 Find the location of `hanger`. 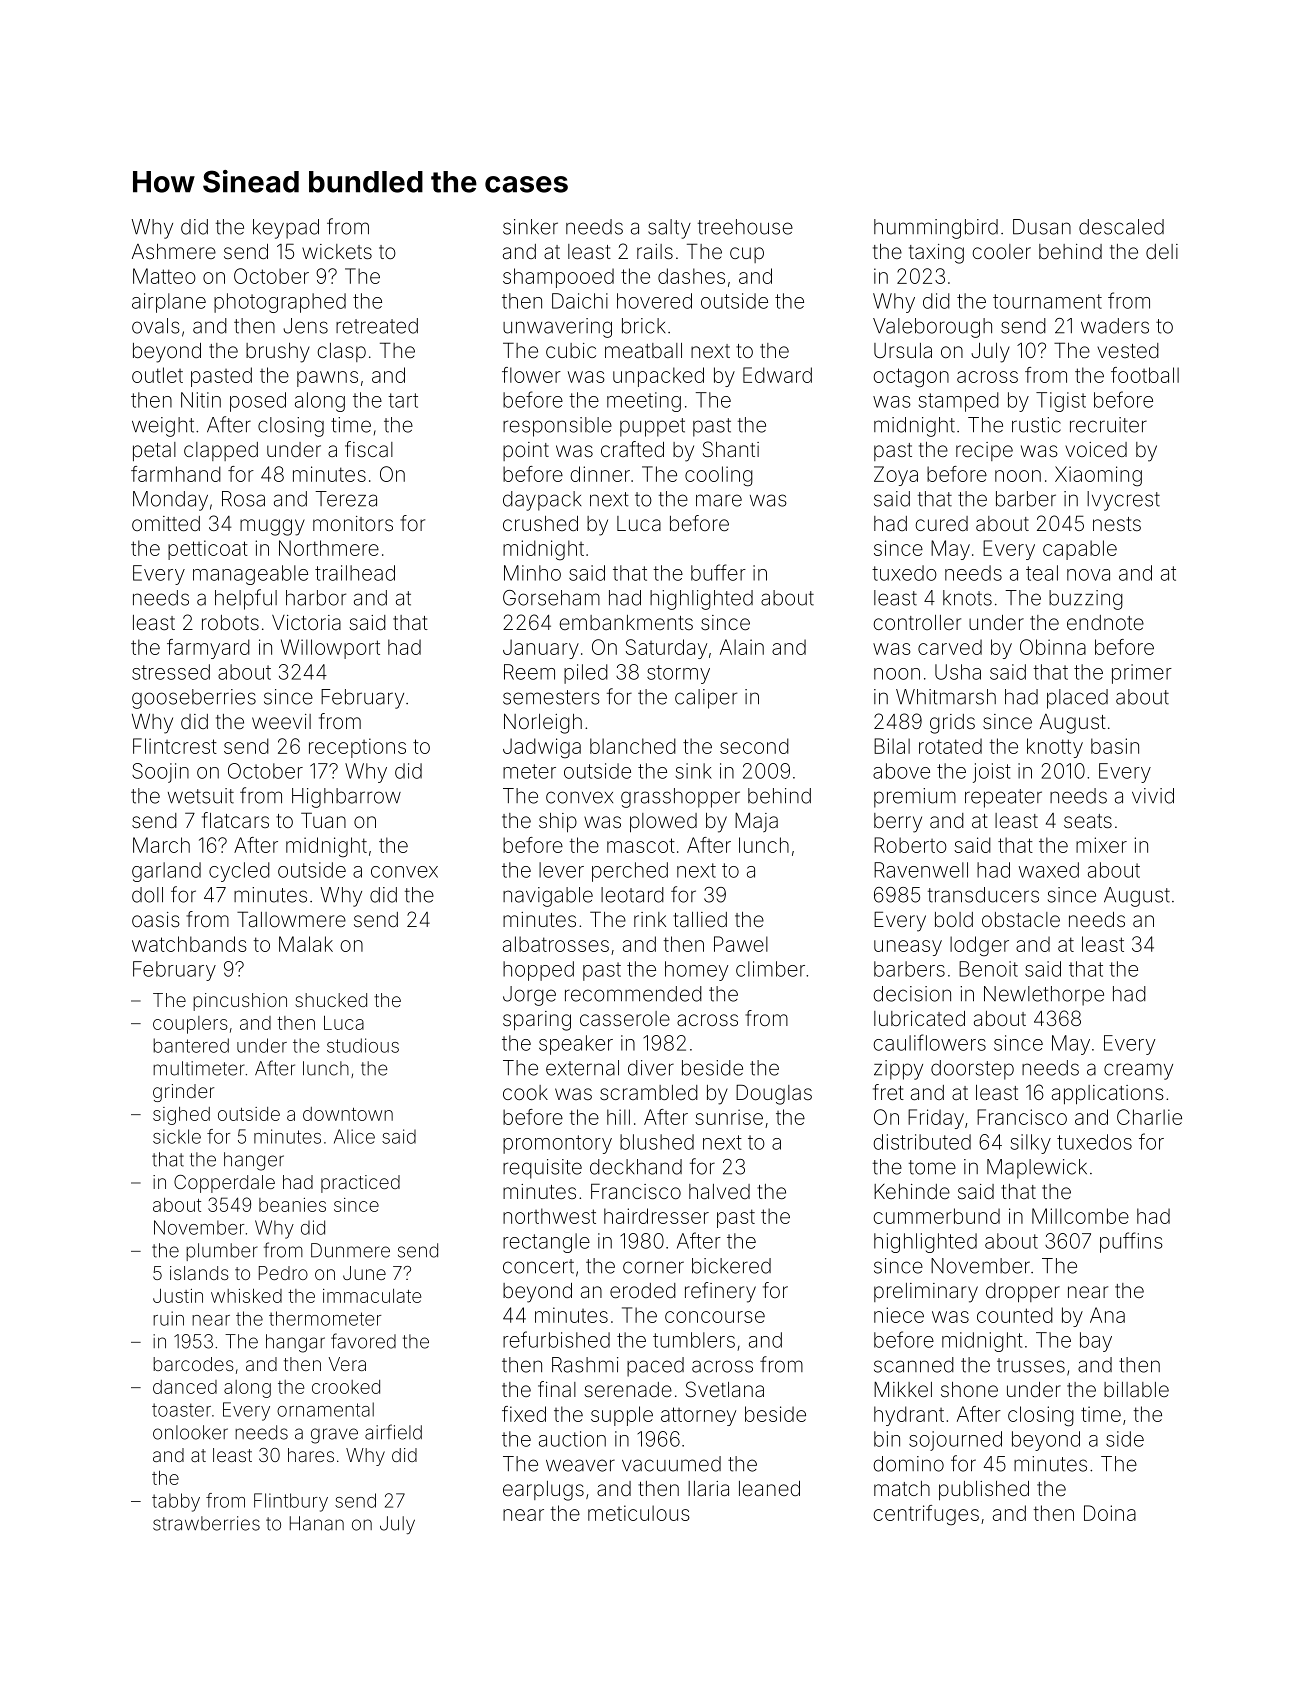

hanger is located at coordinates (254, 1161).
